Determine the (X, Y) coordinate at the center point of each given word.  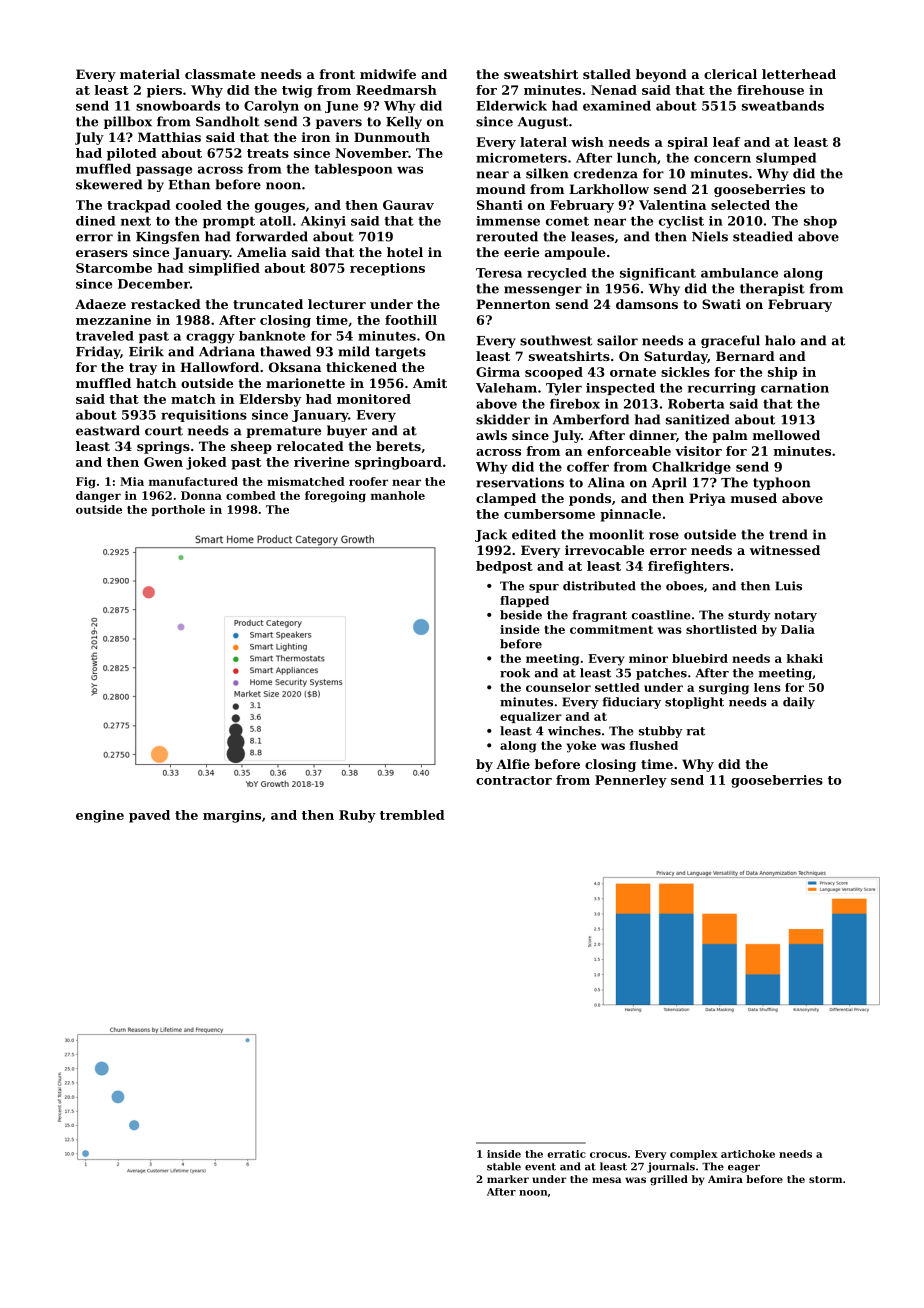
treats (268, 153)
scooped (554, 373)
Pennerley (631, 781)
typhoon (782, 483)
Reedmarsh (396, 90)
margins (232, 816)
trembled (412, 815)
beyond (661, 75)
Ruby (357, 816)
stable (504, 1166)
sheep (251, 447)
